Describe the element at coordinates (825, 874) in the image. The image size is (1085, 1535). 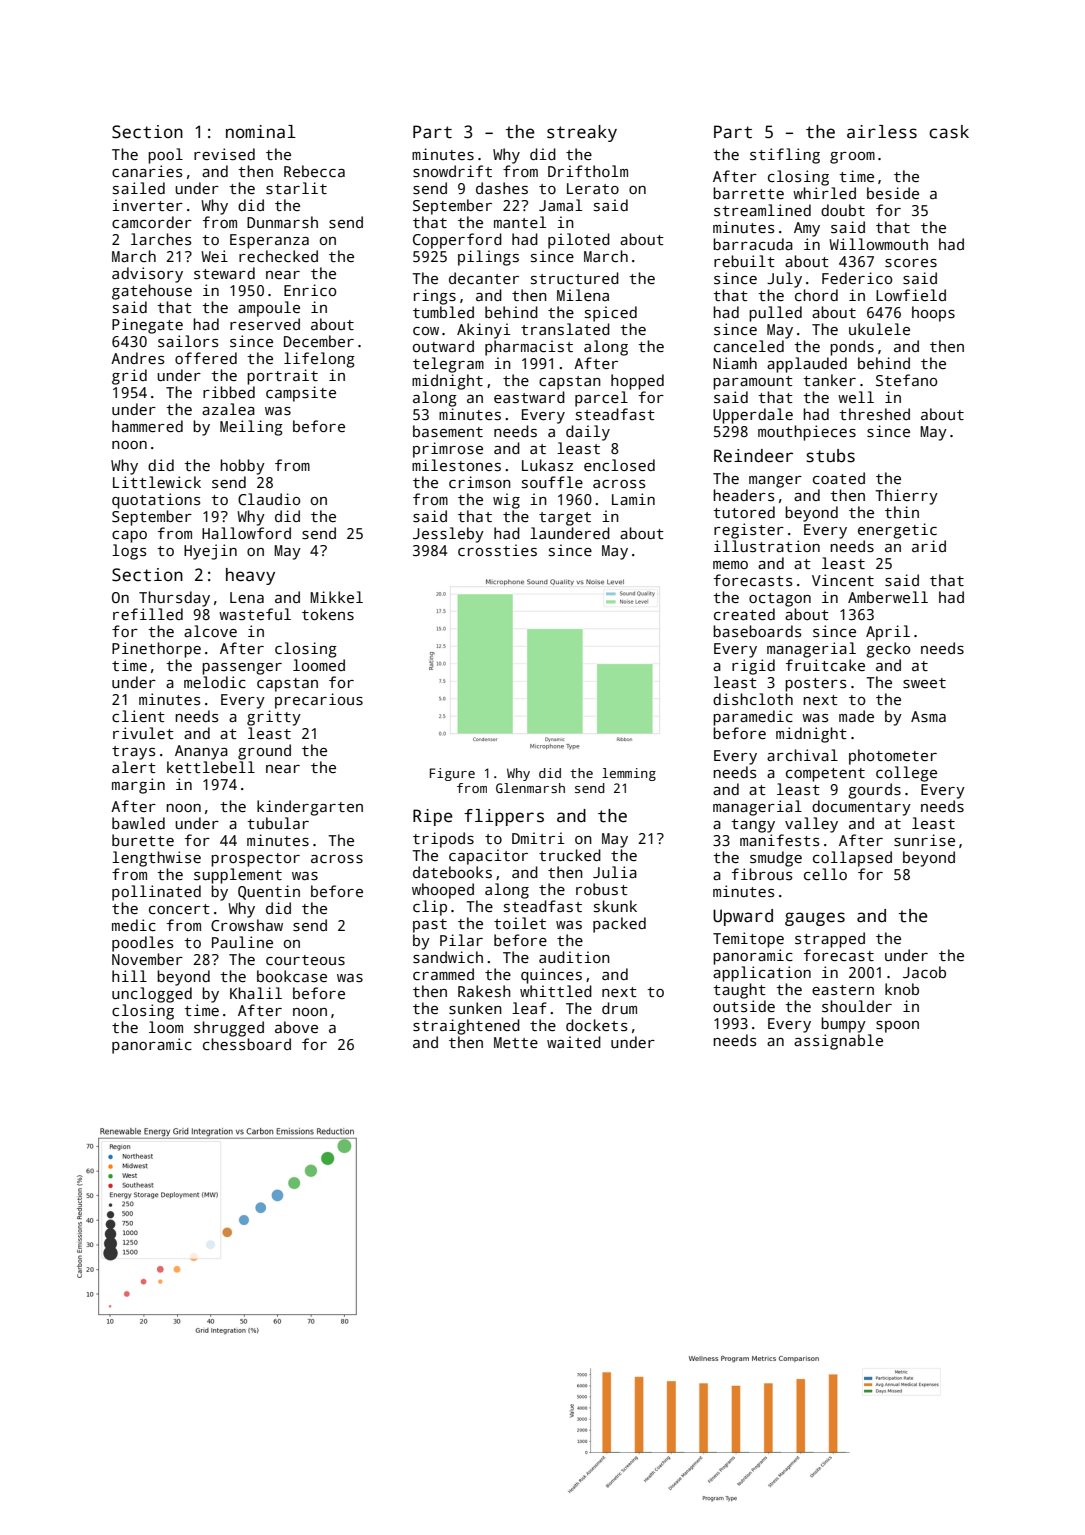
I see `cello` at that location.
